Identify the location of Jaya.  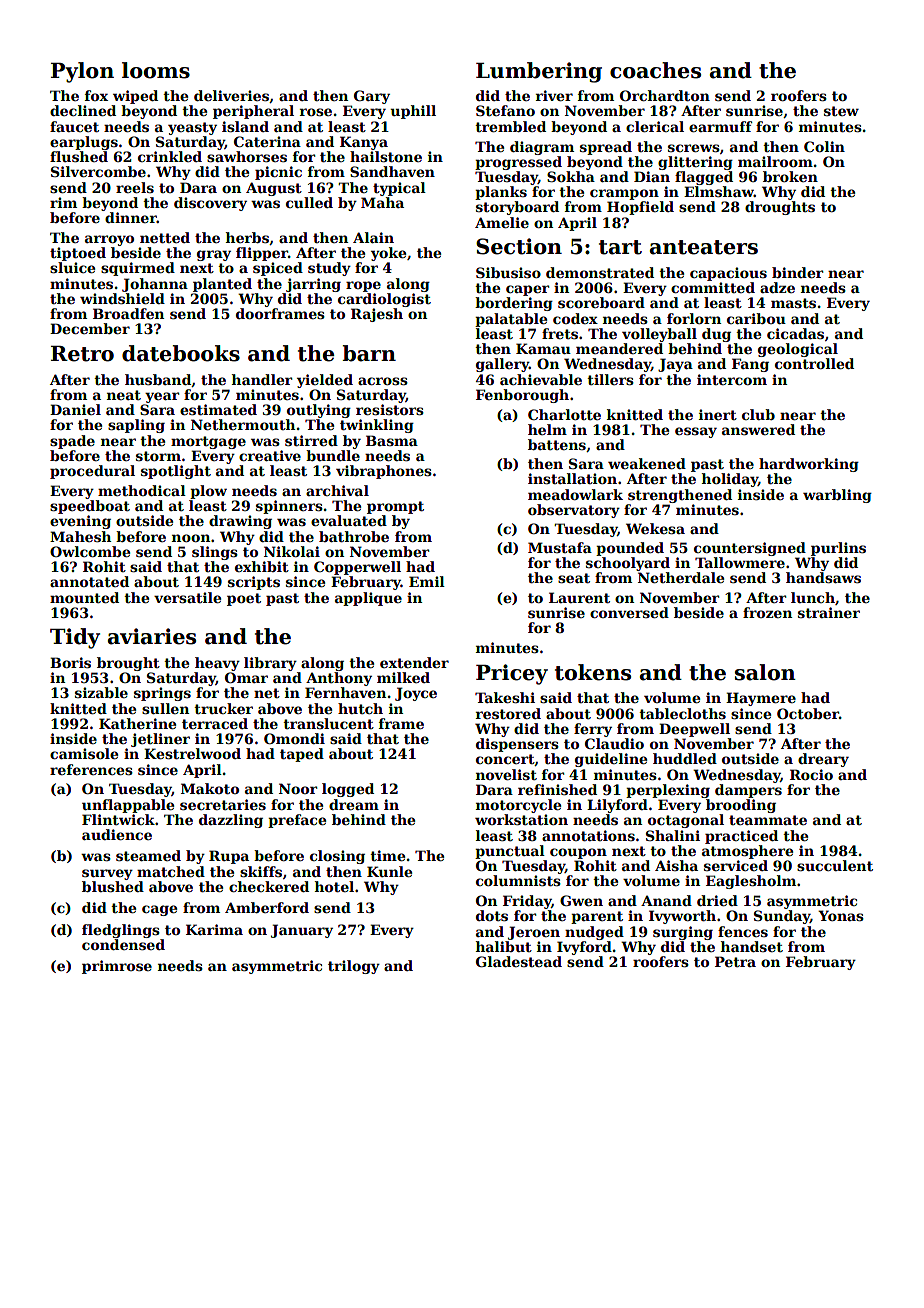
(675, 365).
